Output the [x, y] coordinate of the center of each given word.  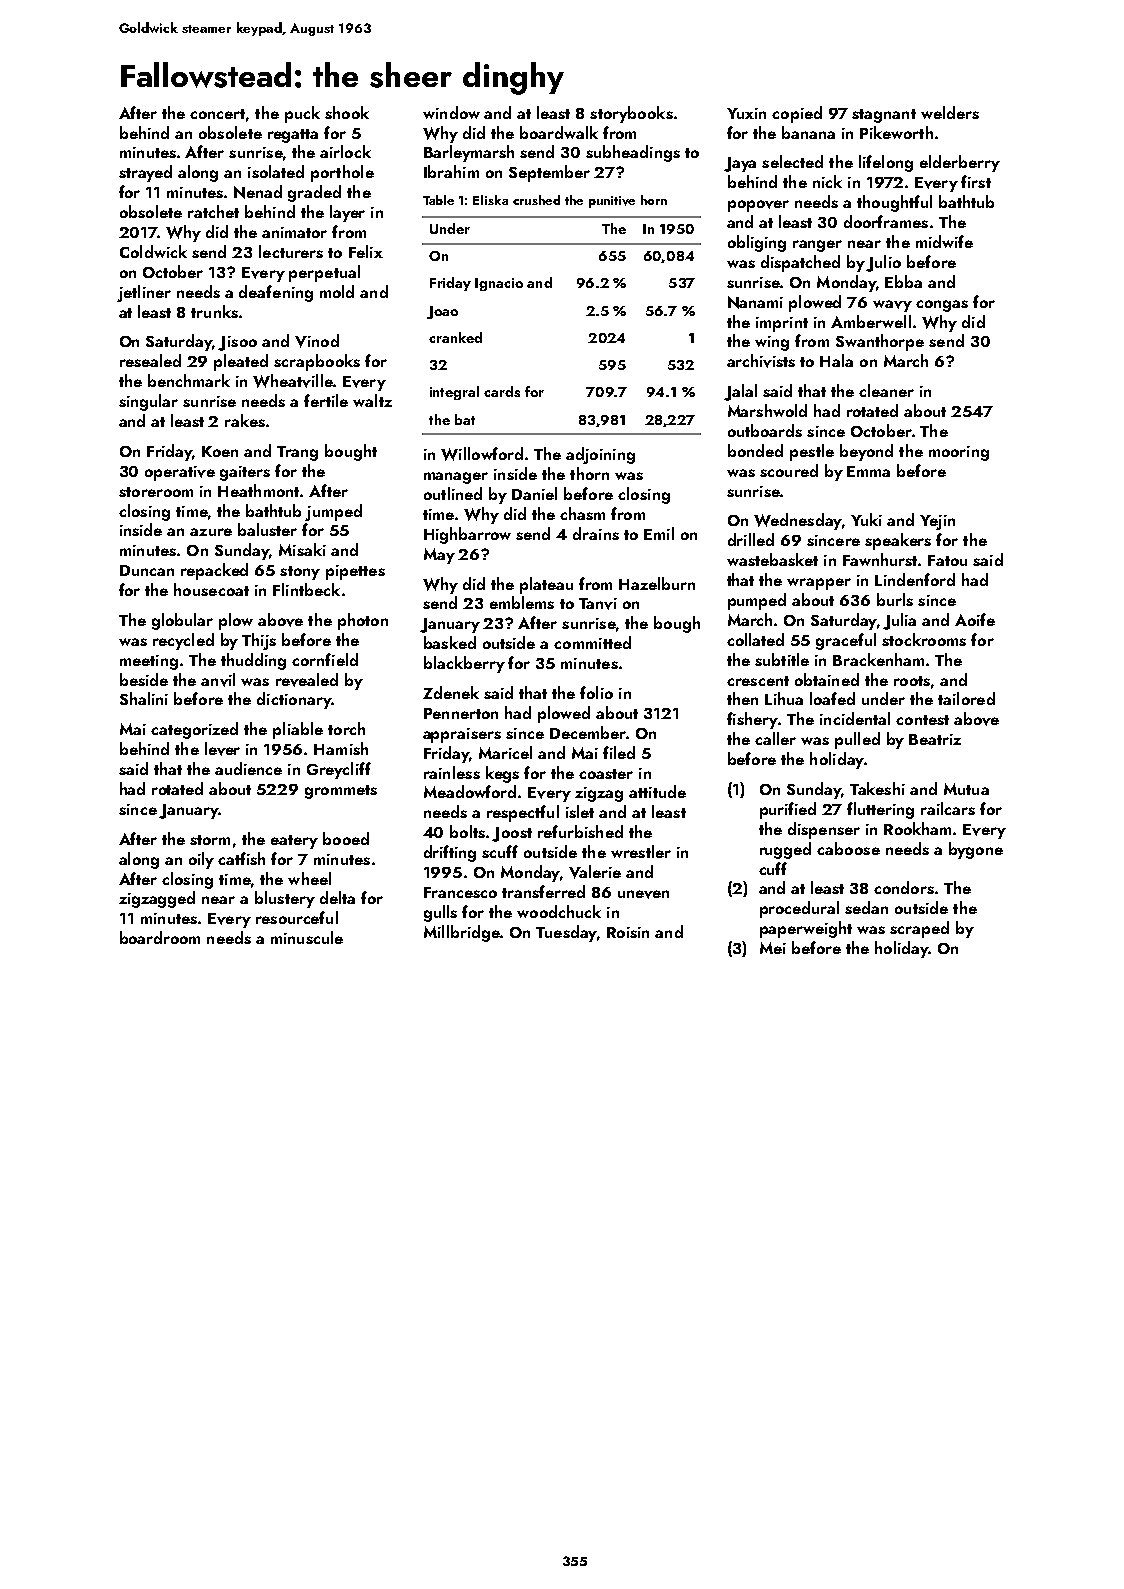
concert [217, 114]
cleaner [886, 390]
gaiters [245, 473]
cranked [455, 337]
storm [210, 840]
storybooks [631, 114]
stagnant [884, 116]
